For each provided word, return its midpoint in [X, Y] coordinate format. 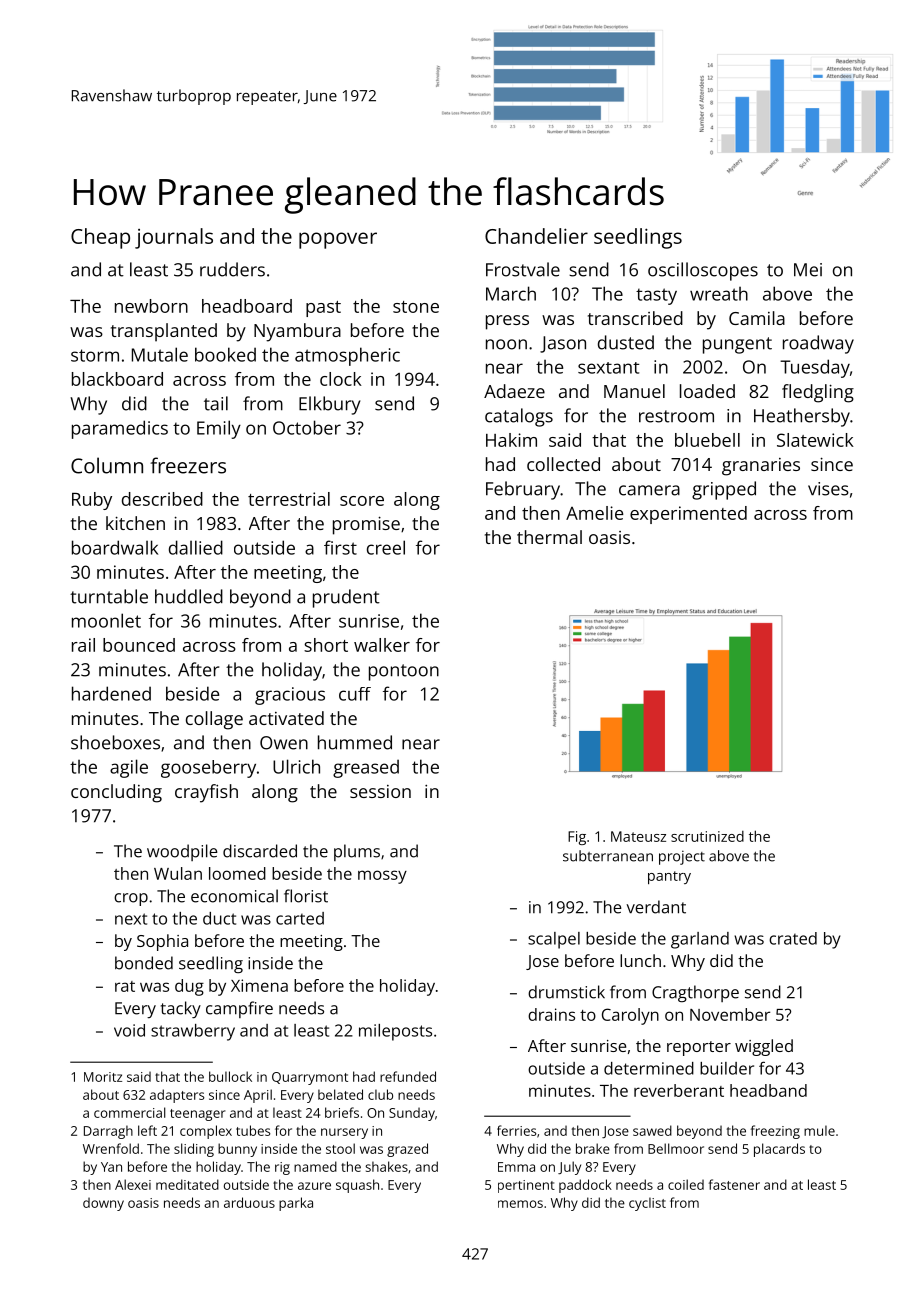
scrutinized [707, 836]
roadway [818, 344]
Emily [219, 429]
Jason [563, 344]
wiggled [764, 1047]
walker [382, 645]
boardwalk [115, 547]
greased [366, 768]
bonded [144, 963]
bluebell [707, 440]
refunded [408, 1076]
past [323, 309]
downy [103, 1204]
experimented [688, 515]
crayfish [206, 793]
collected [563, 464]
